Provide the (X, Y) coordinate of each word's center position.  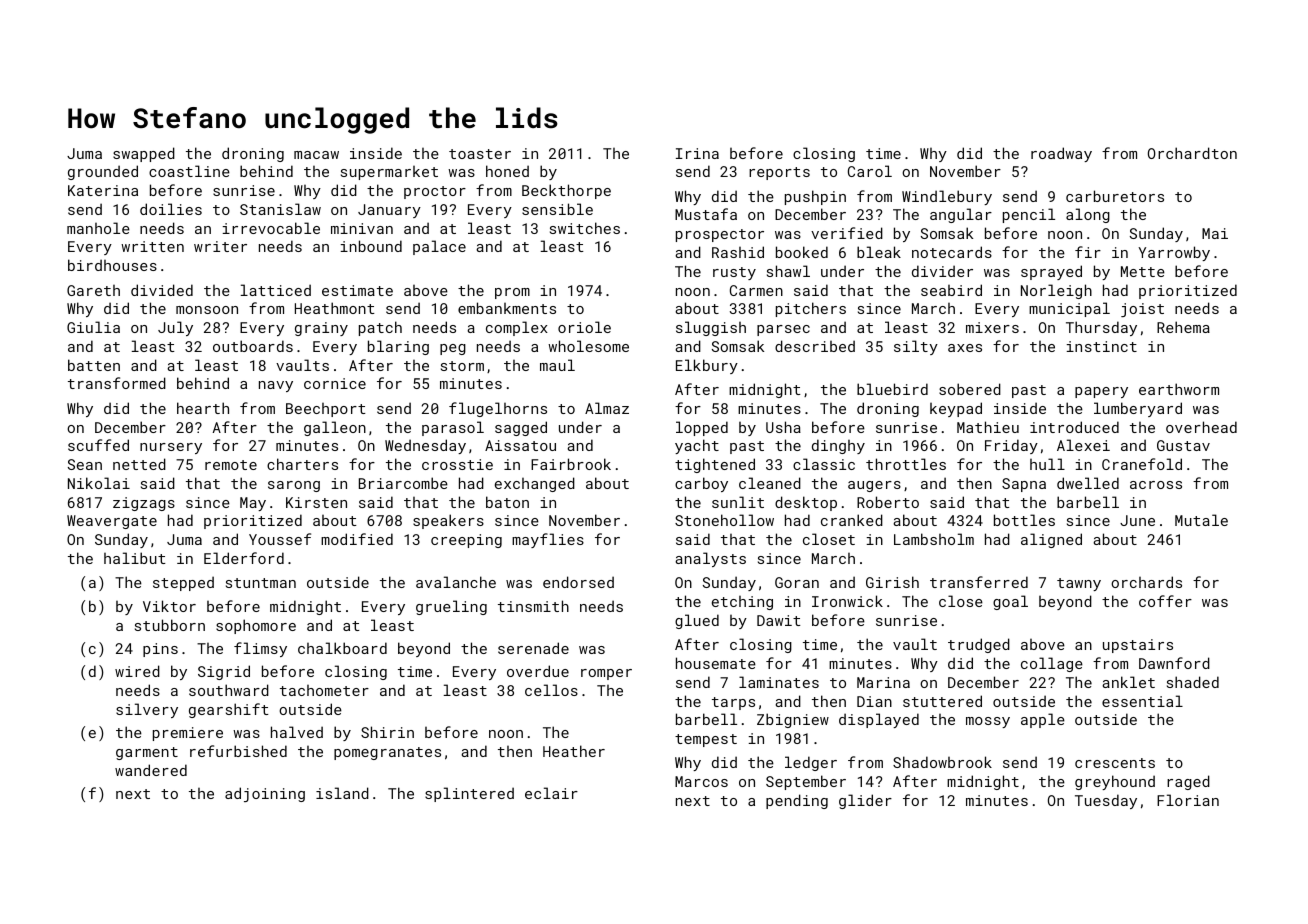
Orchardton (1192, 153)
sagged (521, 428)
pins (160, 650)
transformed (117, 383)
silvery (147, 710)
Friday (1011, 446)
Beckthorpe (566, 191)
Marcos (701, 781)
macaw (316, 155)
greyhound (1115, 782)
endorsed (578, 582)
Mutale (1201, 520)
